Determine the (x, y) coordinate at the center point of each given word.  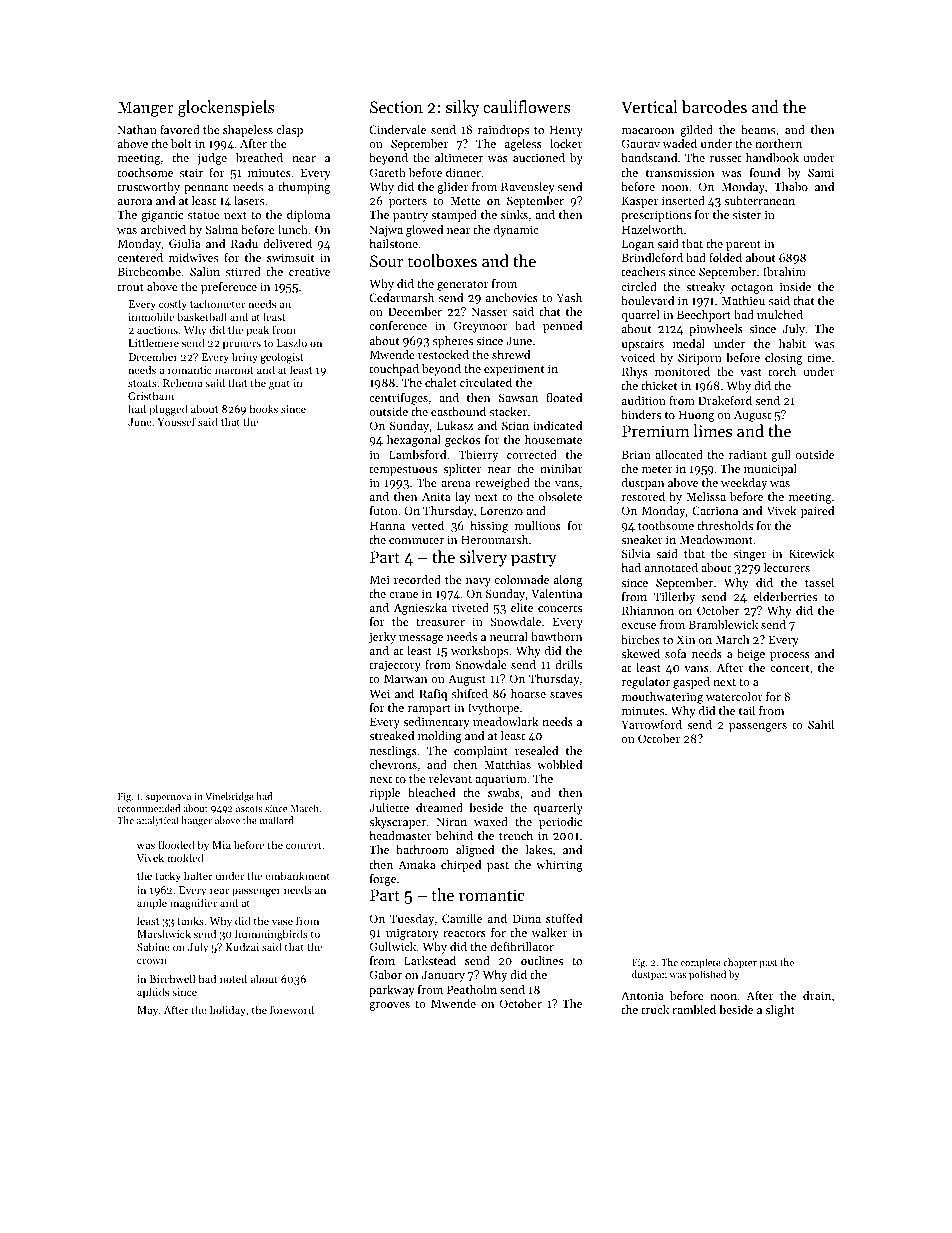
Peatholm (472, 989)
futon (384, 510)
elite (522, 607)
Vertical (649, 106)
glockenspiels (226, 108)
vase (282, 922)
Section (396, 107)
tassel (819, 582)
